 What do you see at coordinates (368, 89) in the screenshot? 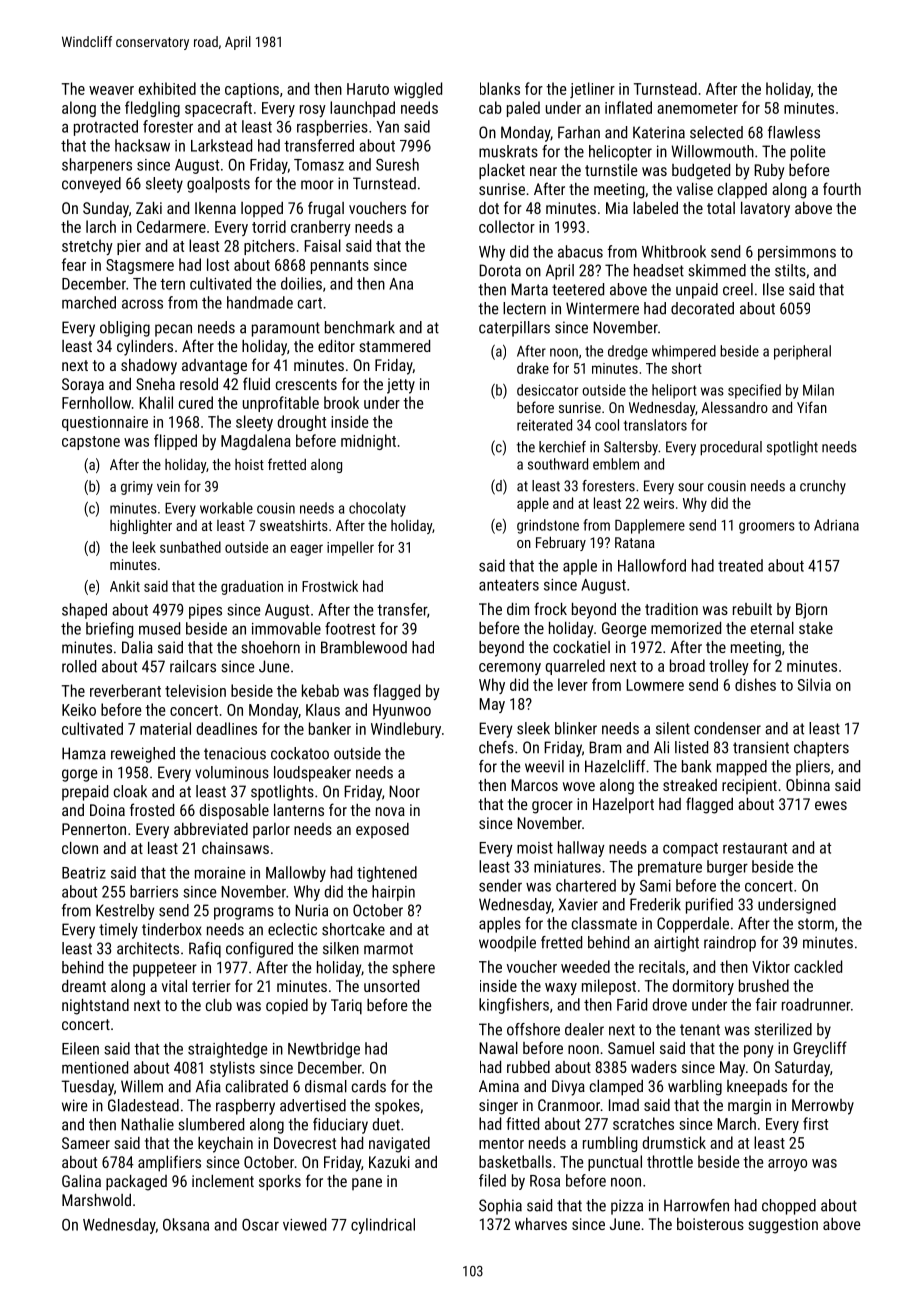
I see `Haruto` at bounding box center [368, 89].
